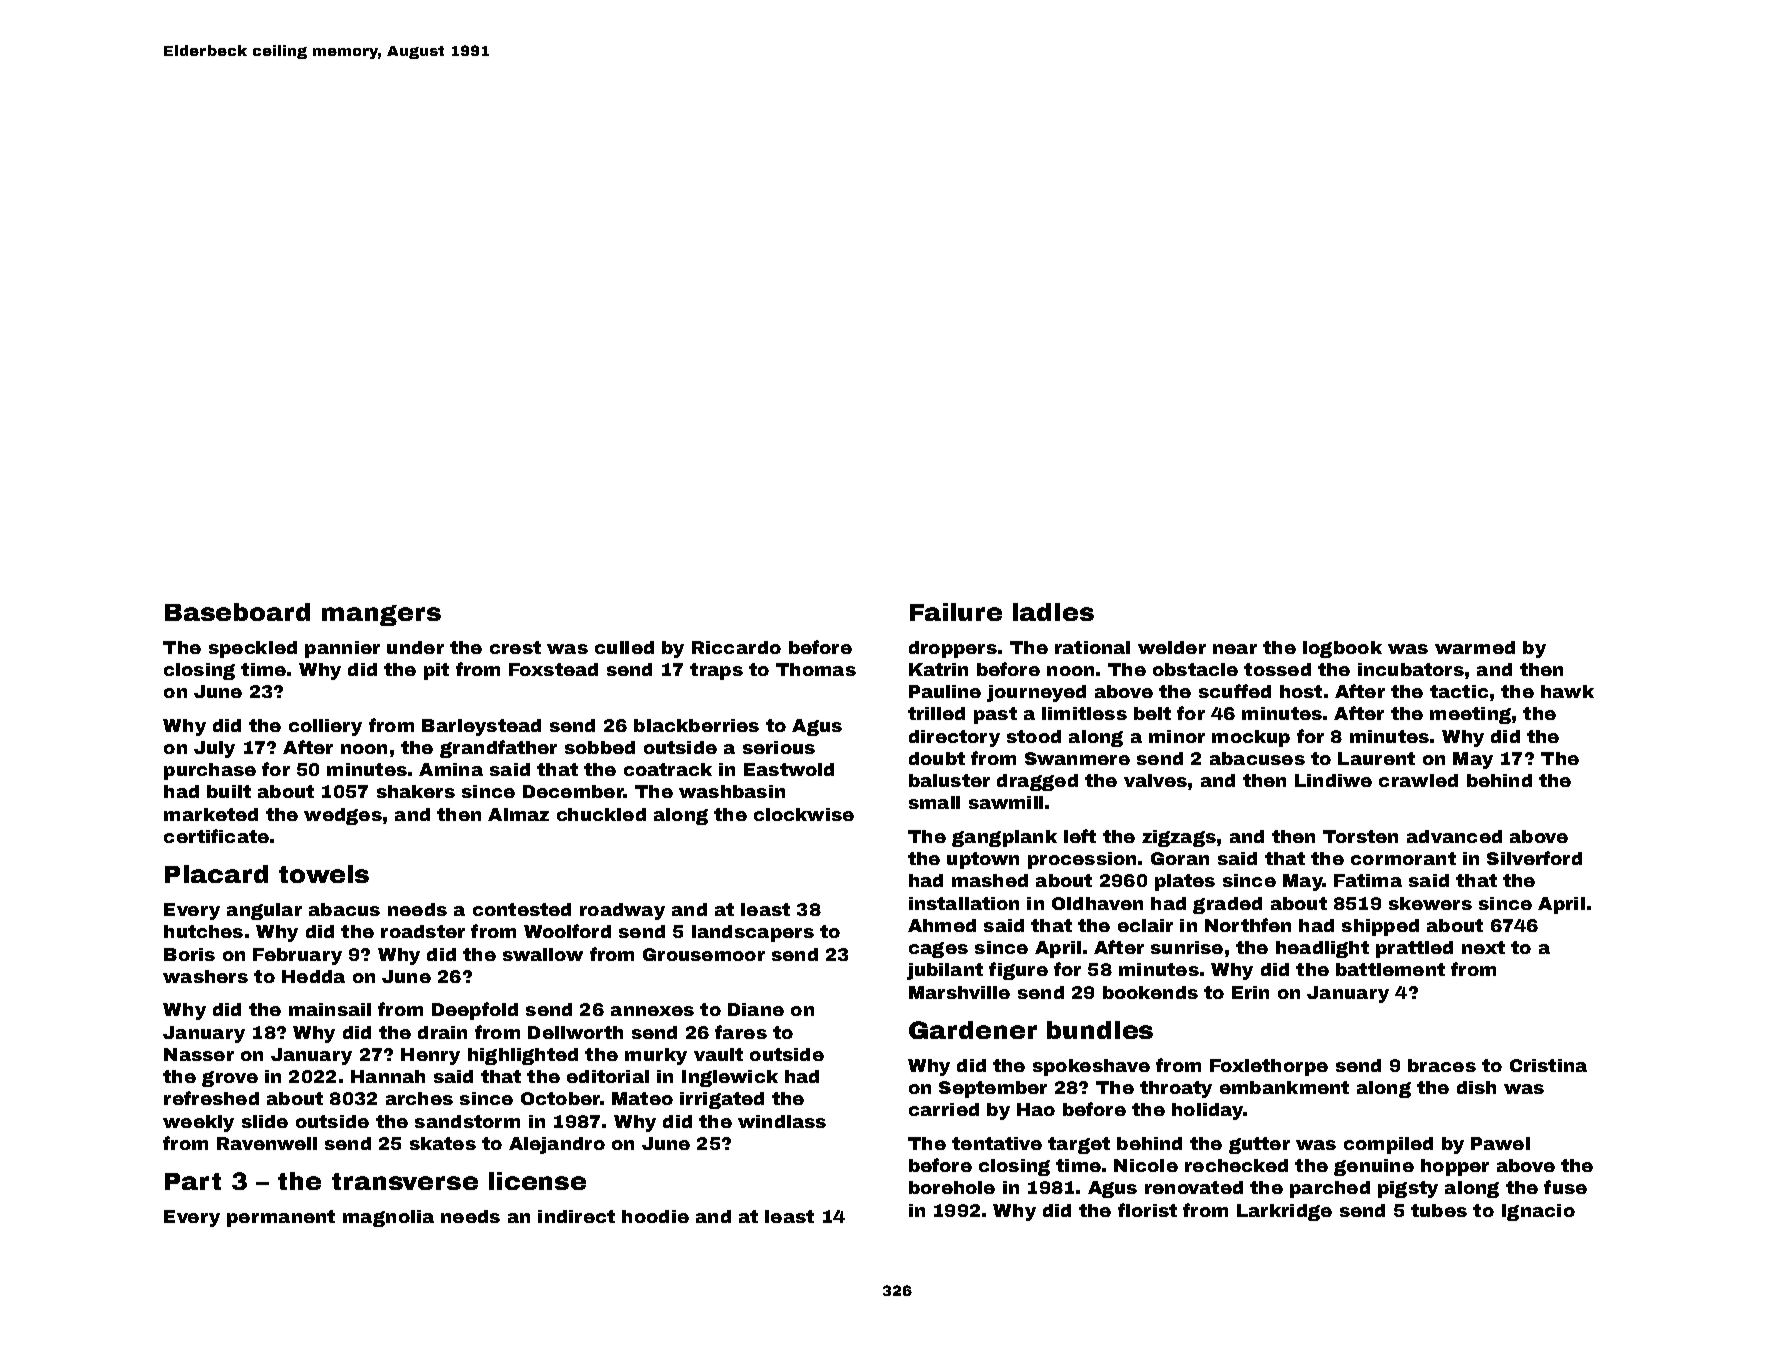  I want to click on Fatima, so click(1368, 880).
